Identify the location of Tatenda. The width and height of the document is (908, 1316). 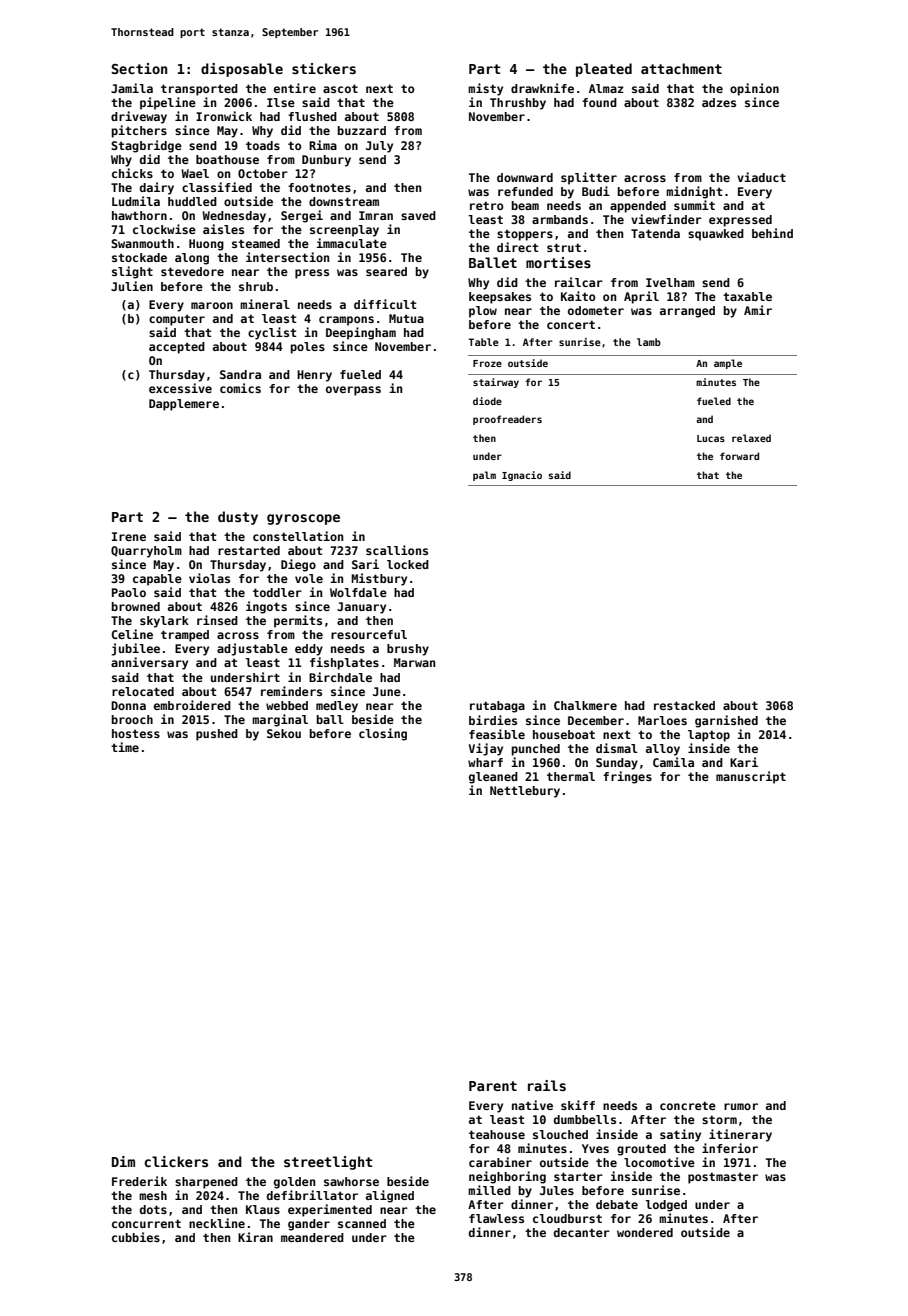
(655, 233).
